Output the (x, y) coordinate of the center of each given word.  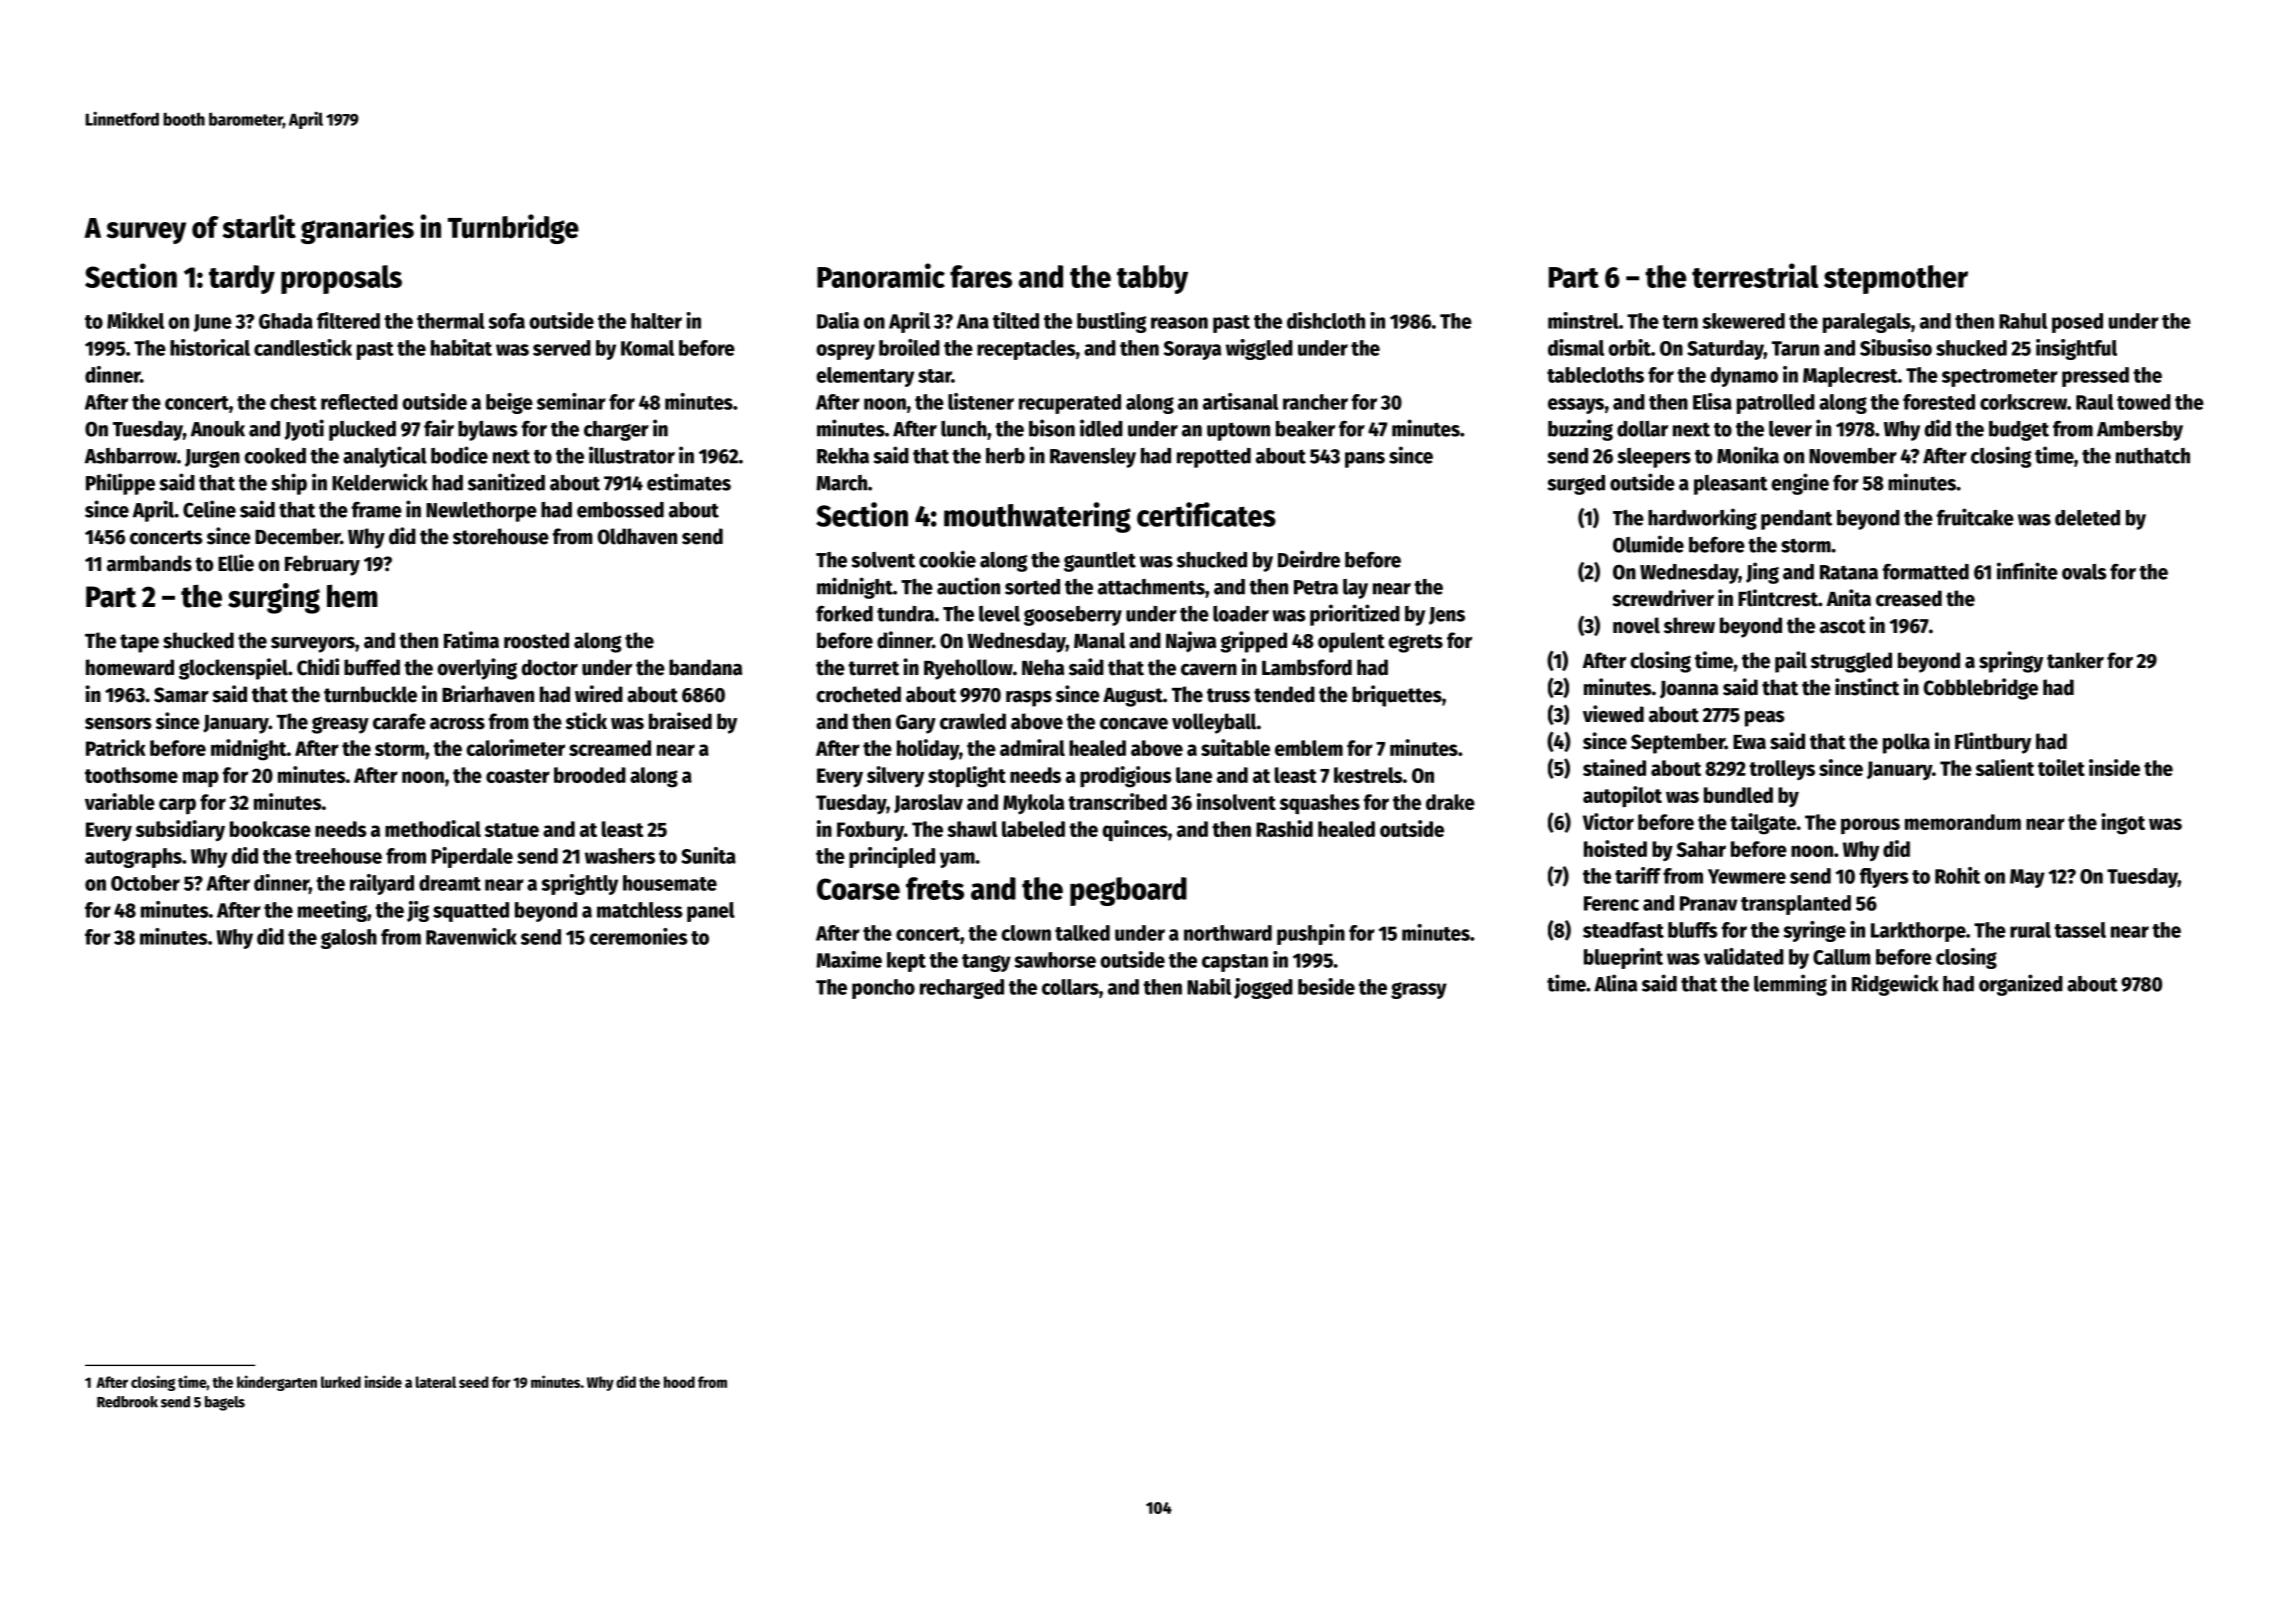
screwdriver (1663, 598)
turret (873, 668)
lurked (341, 1382)
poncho (883, 989)
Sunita (708, 855)
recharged (962, 989)
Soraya (1192, 350)
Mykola (1033, 804)
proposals (341, 279)
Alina (1615, 983)
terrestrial (1755, 275)
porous (1870, 826)
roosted (536, 640)
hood (679, 1382)
